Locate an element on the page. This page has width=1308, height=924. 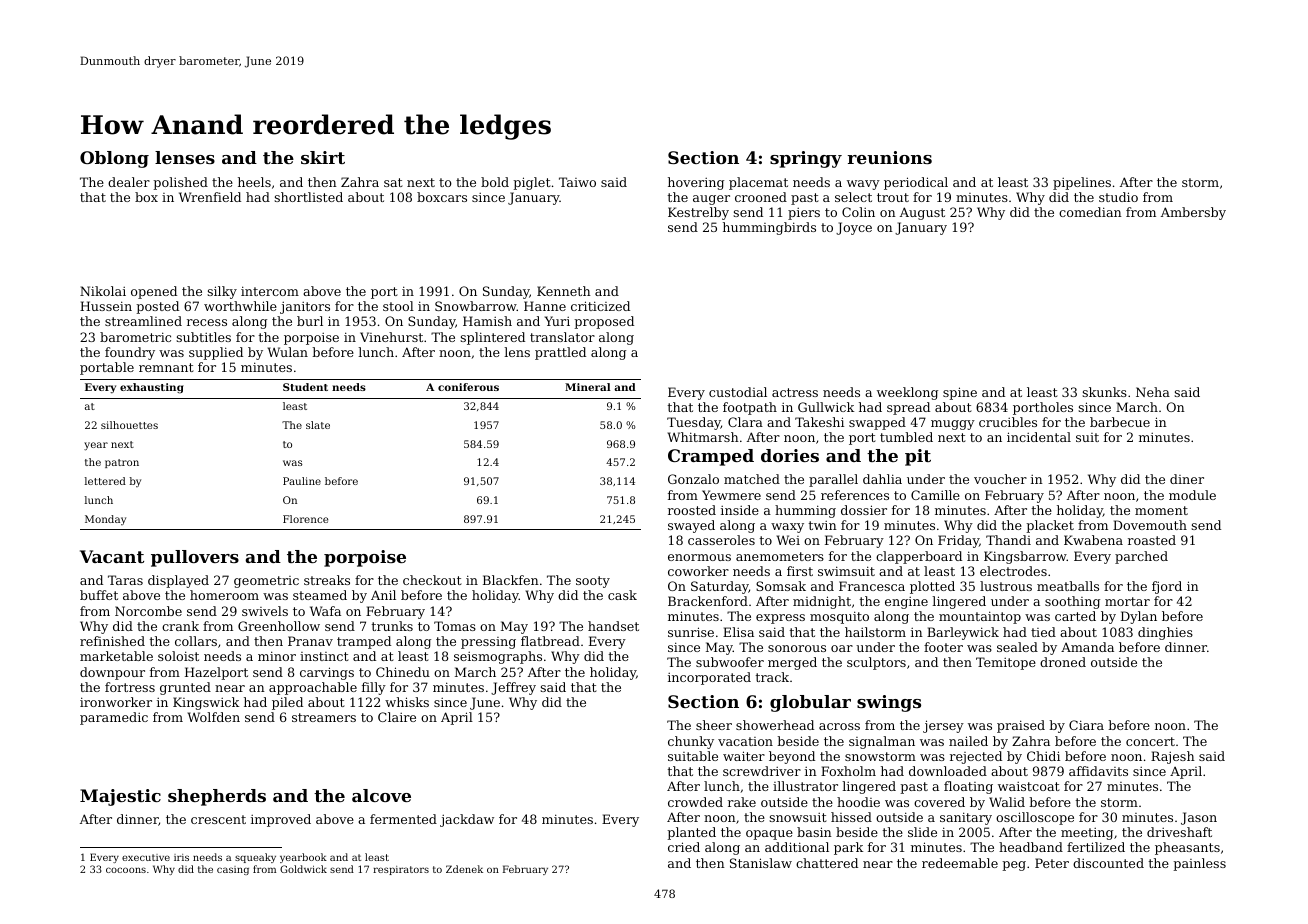
proposed is located at coordinates (604, 322).
